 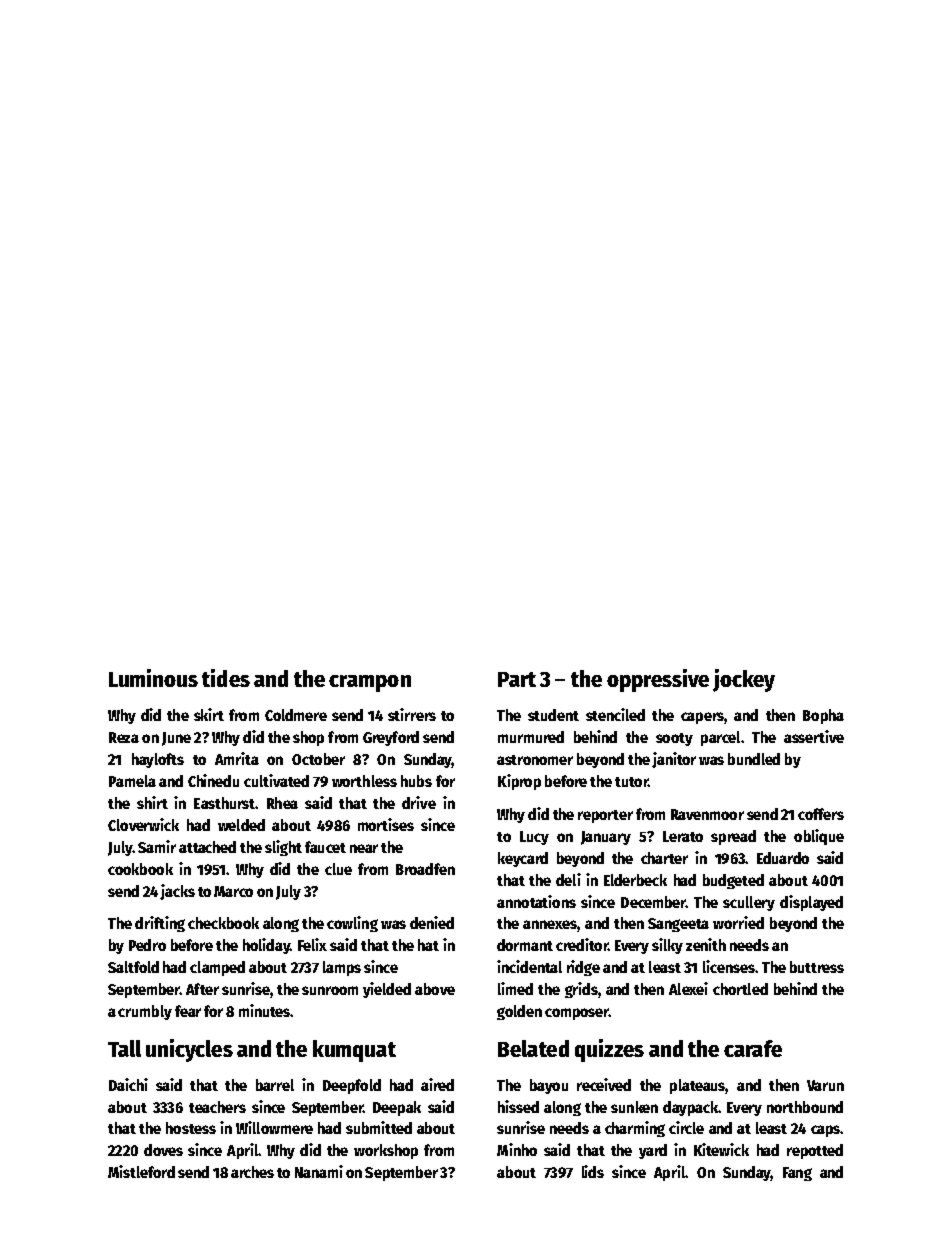 I want to click on bundled, so click(x=754, y=759).
